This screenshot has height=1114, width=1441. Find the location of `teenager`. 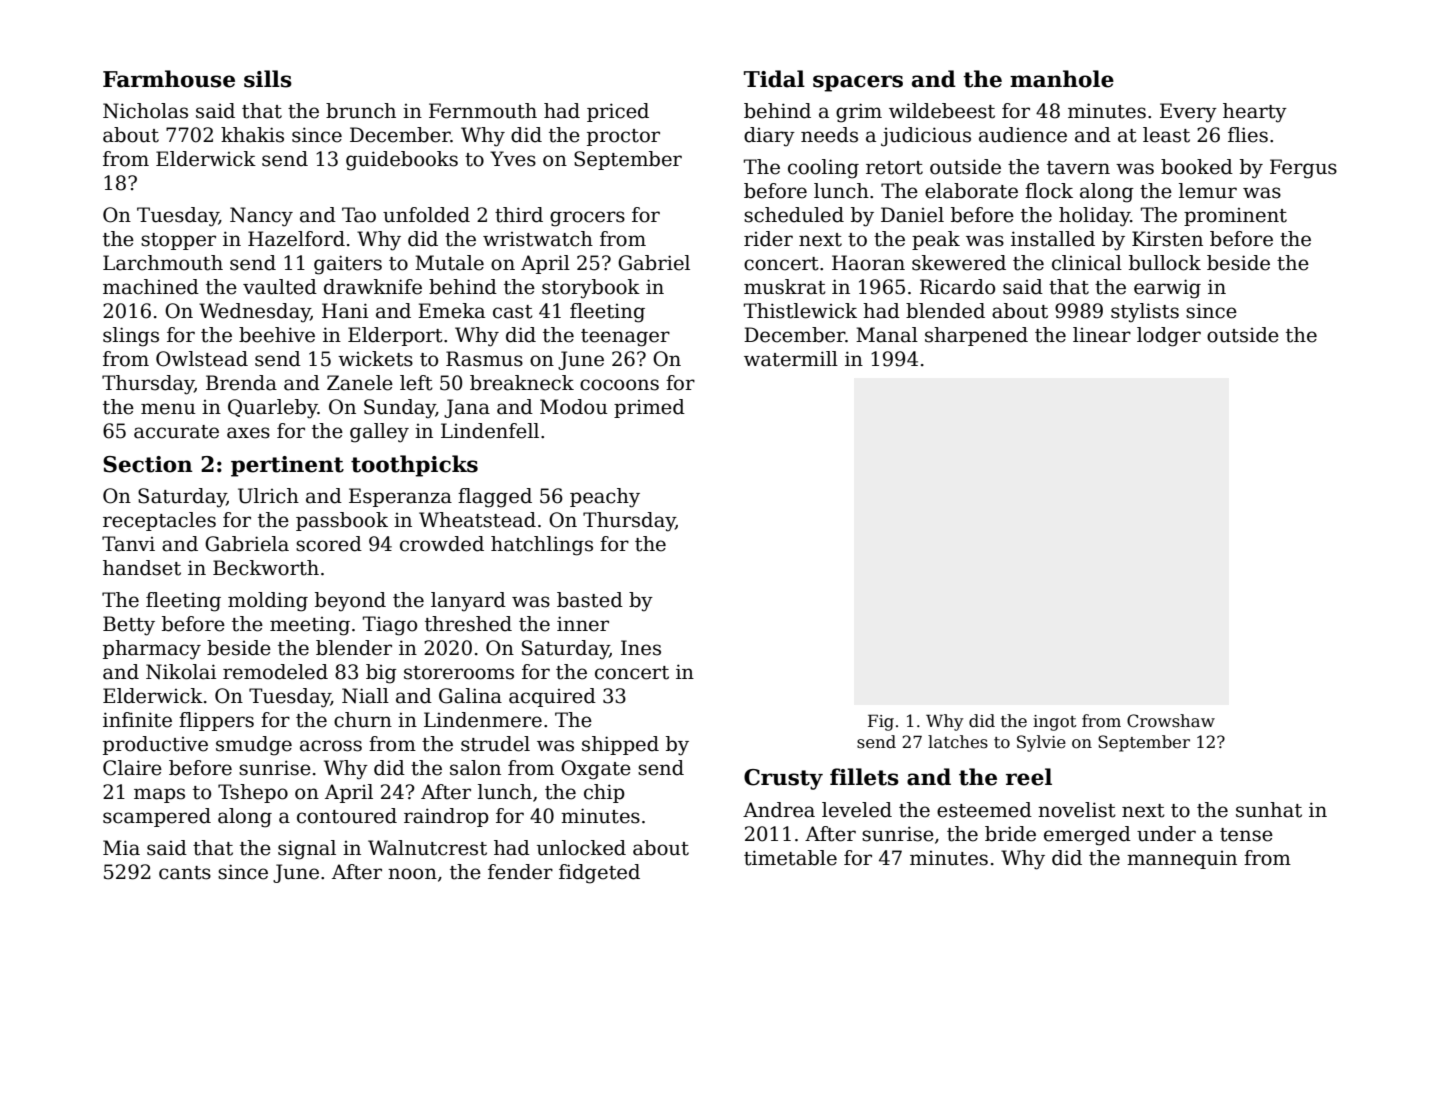

teenager is located at coordinates (625, 338).
